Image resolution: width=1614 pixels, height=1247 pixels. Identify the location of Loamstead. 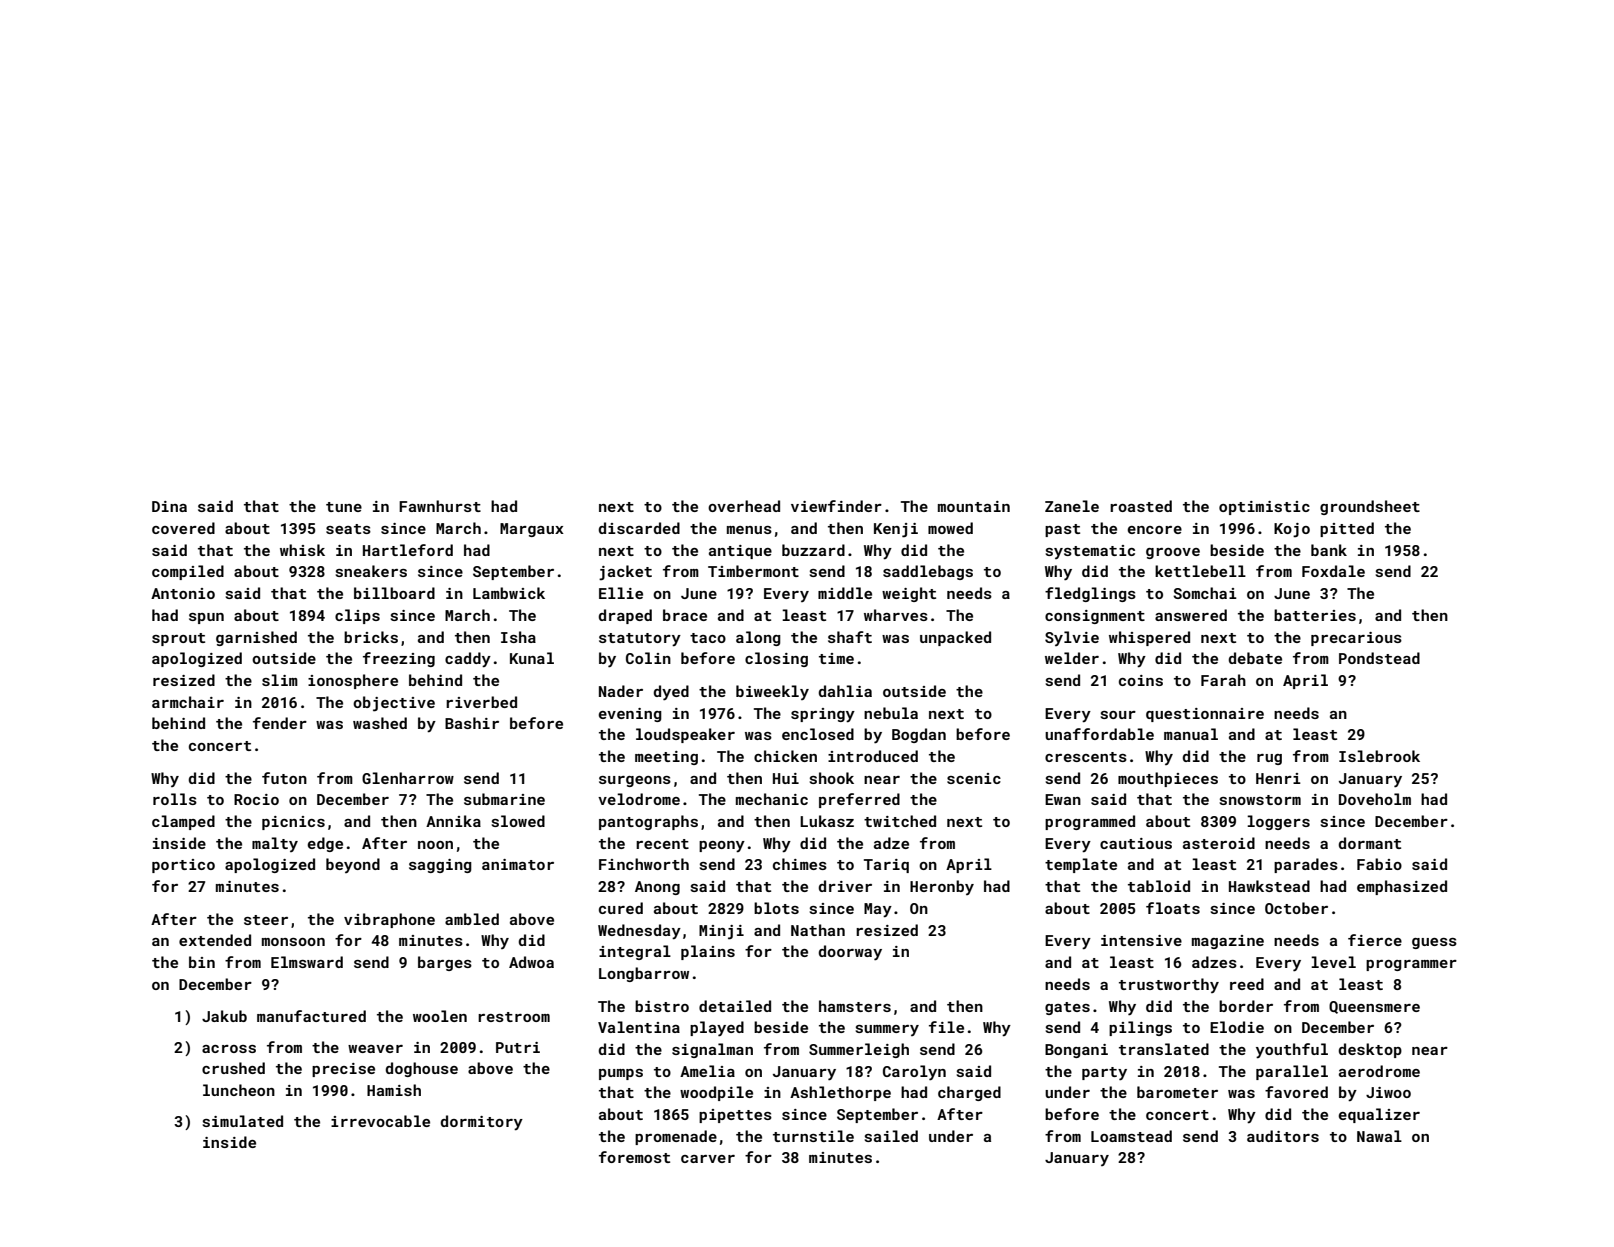
(1131, 1136).
